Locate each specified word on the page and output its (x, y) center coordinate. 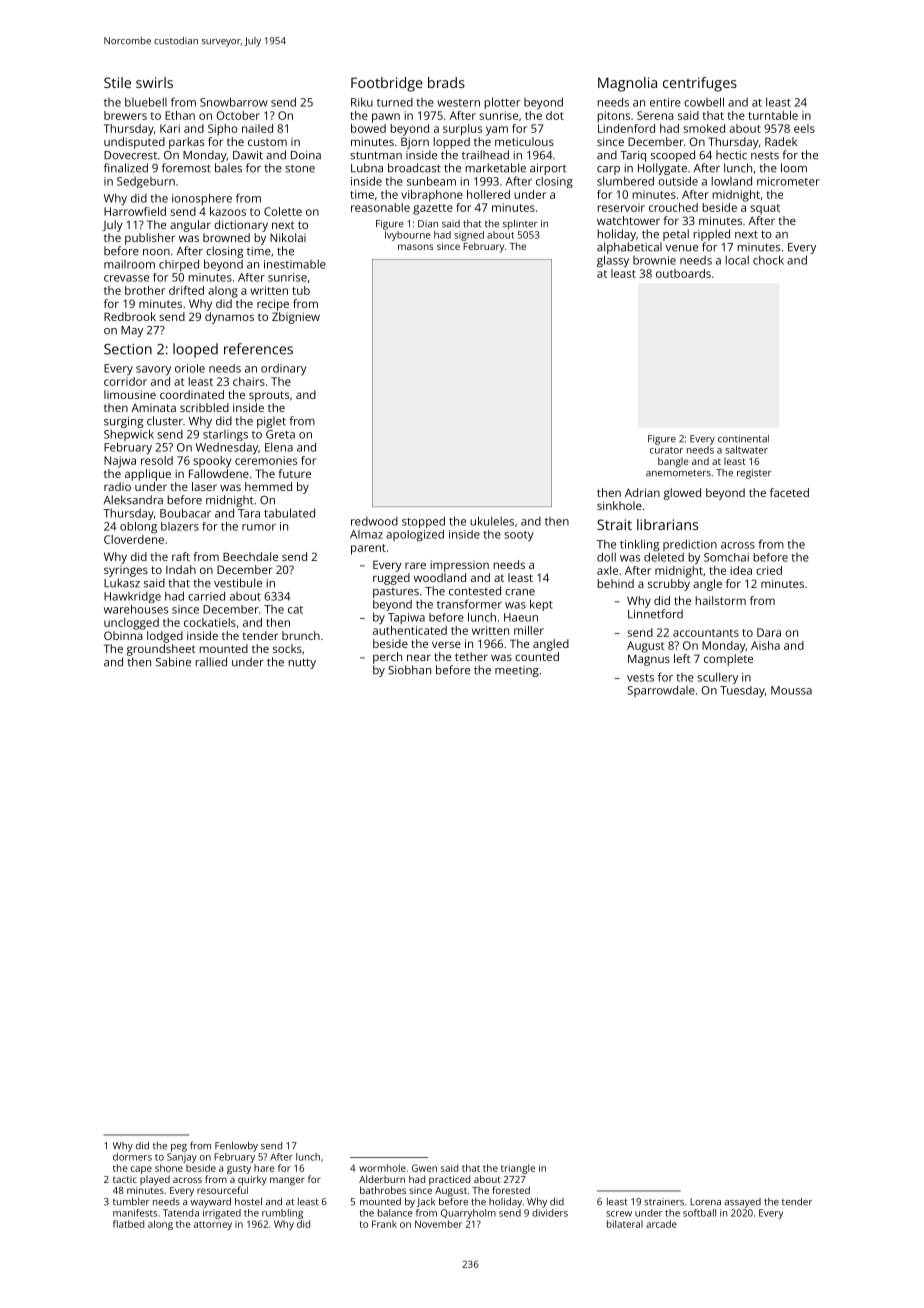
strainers (664, 1202)
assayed (743, 1203)
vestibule (238, 583)
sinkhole (619, 505)
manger (287, 1181)
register (754, 474)
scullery (717, 678)
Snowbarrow (234, 102)
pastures (396, 593)
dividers (550, 1213)
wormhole (382, 1168)
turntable (773, 115)
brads (446, 82)
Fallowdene (219, 473)
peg (179, 1148)
